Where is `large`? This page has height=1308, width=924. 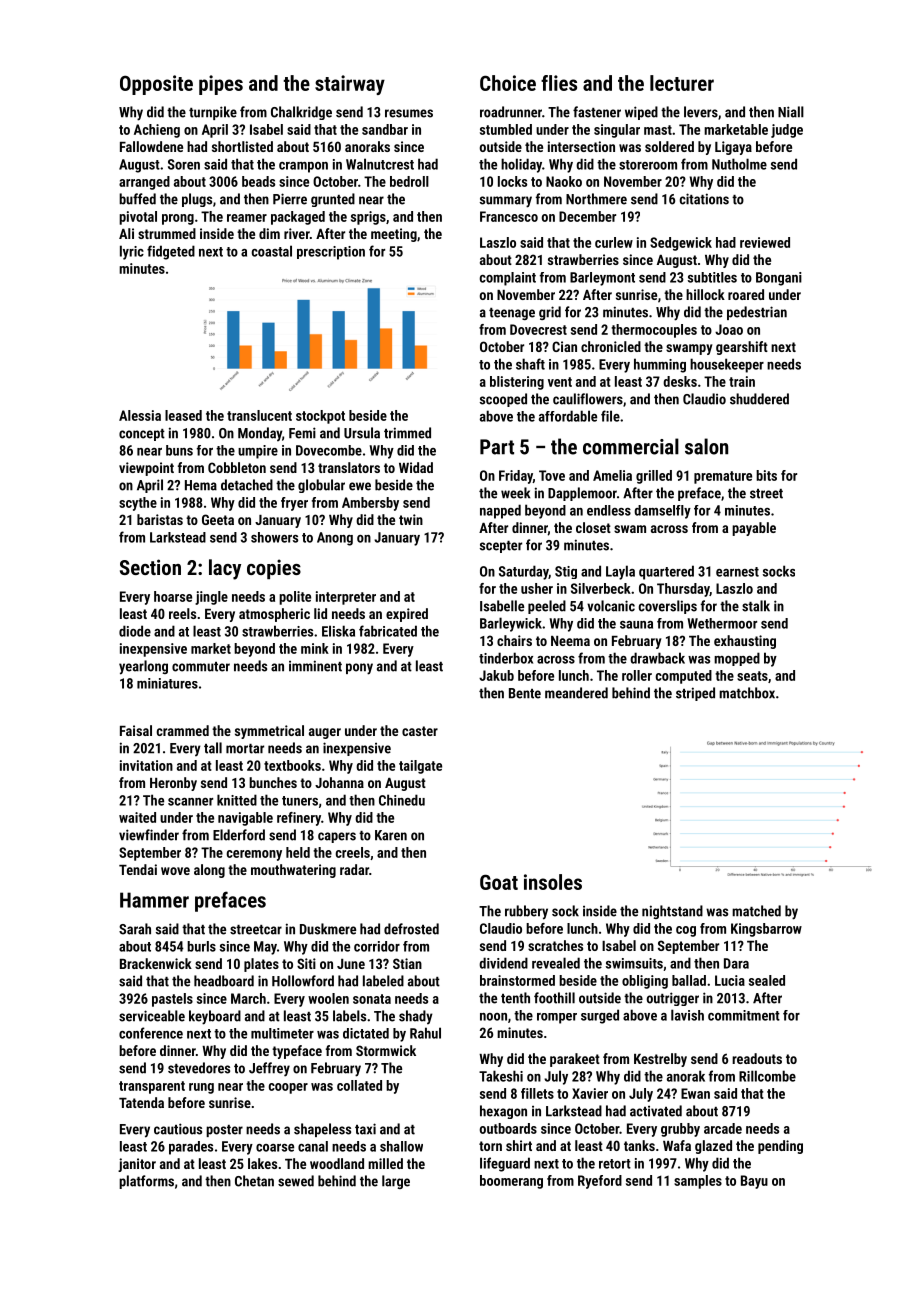
large is located at coordinates (396, 1182).
